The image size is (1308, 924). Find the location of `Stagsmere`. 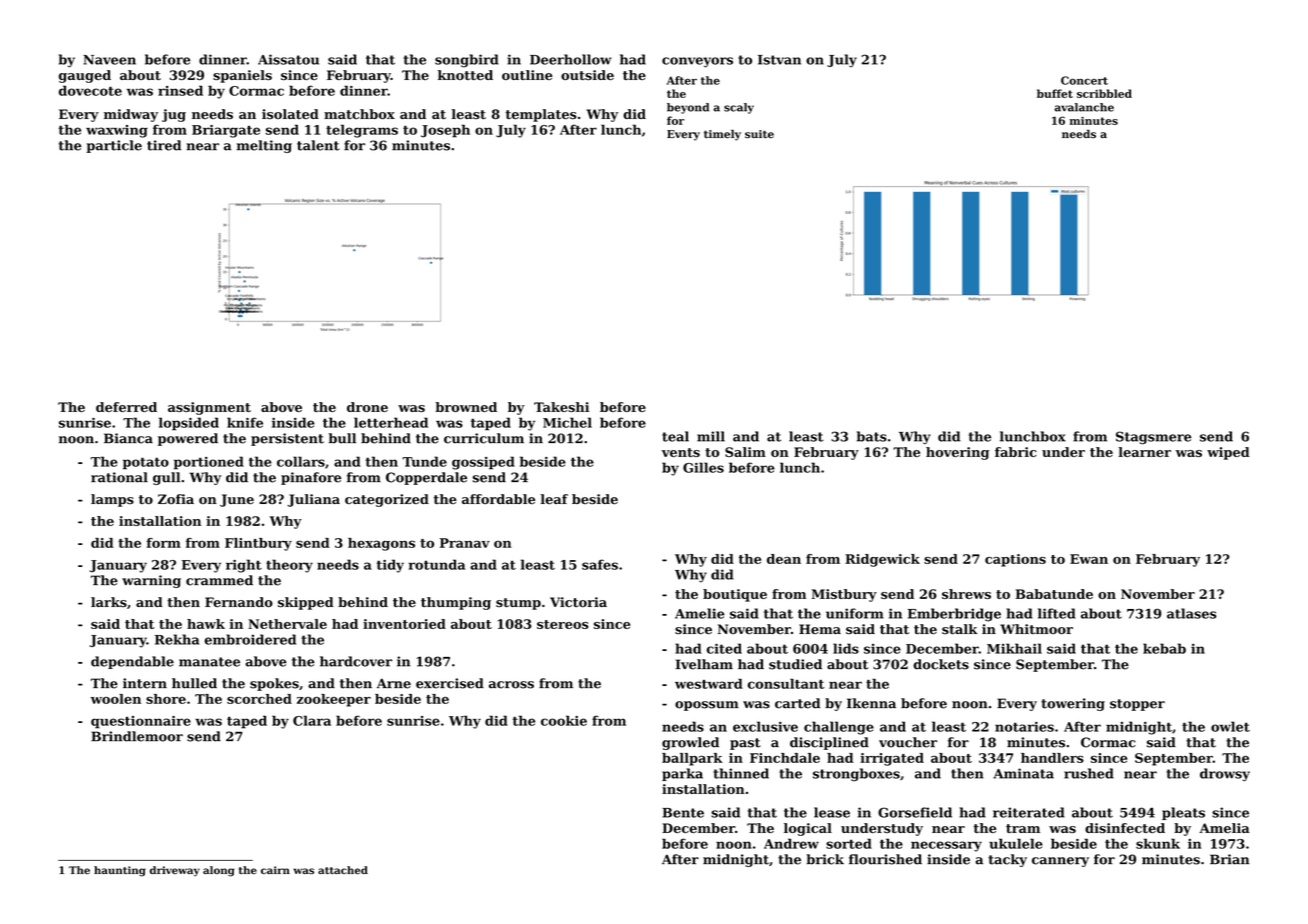

Stagsmere is located at coordinates (1153, 438).
